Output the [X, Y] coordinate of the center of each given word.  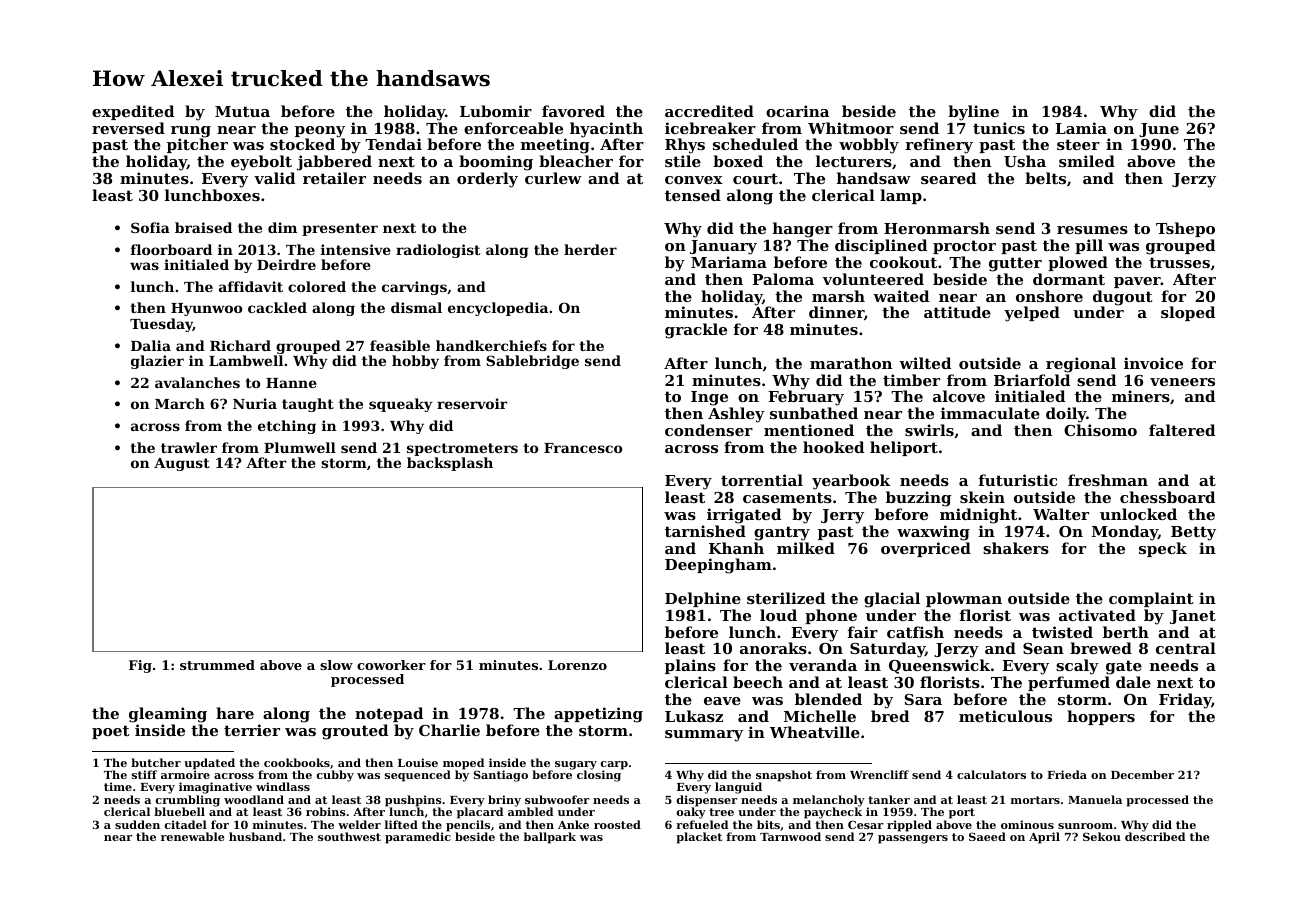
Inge [709, 398]
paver [1137, 282]
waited [901, 296]
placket [699, 838]
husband [255, 836]
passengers [913, 839]
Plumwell [300, 447]
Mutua [242, 111]
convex [694, 180]
